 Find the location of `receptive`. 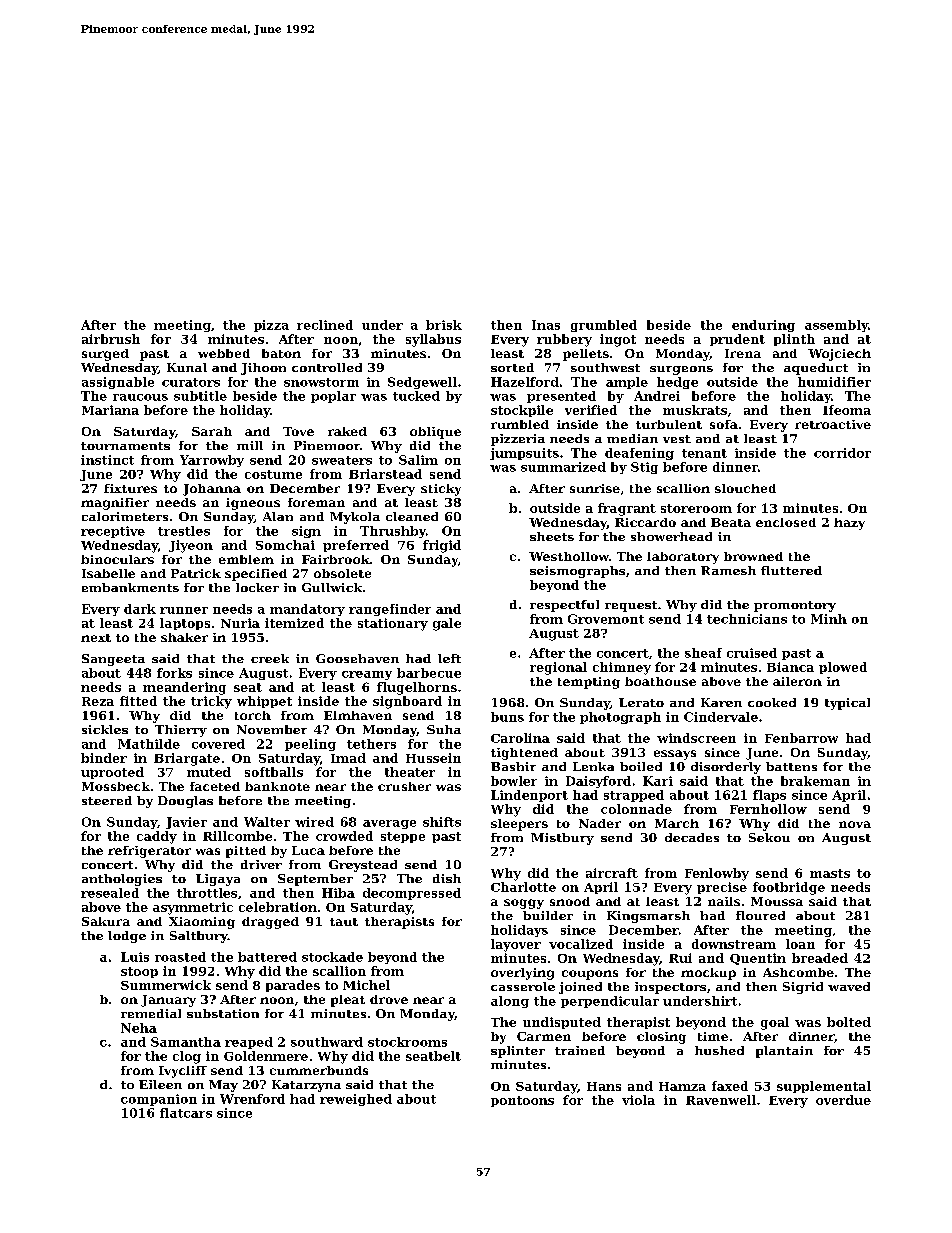

receptive is located at coordinates (113, 532).
